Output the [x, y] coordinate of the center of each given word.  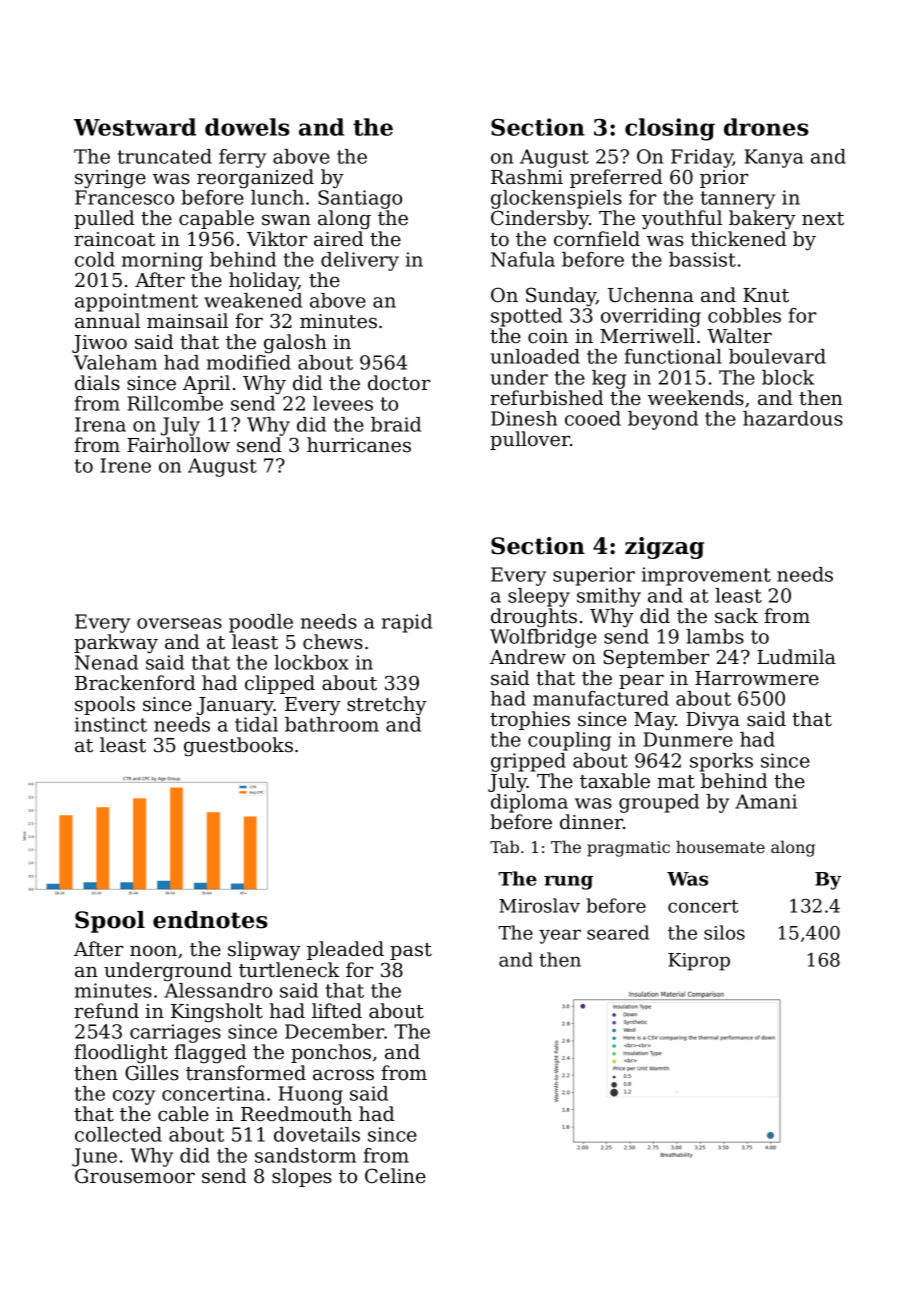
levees [343, 403]
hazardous [793, 418]
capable [216, 219]
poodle [261, 623]
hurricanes [359, 445]
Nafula [523, 259]
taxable [615, 781]
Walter [739, 336]
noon [153, 950]
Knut [766, 295]
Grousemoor [135, 1176]
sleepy [539, 597]
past [411, 951]
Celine [395, 1175]
